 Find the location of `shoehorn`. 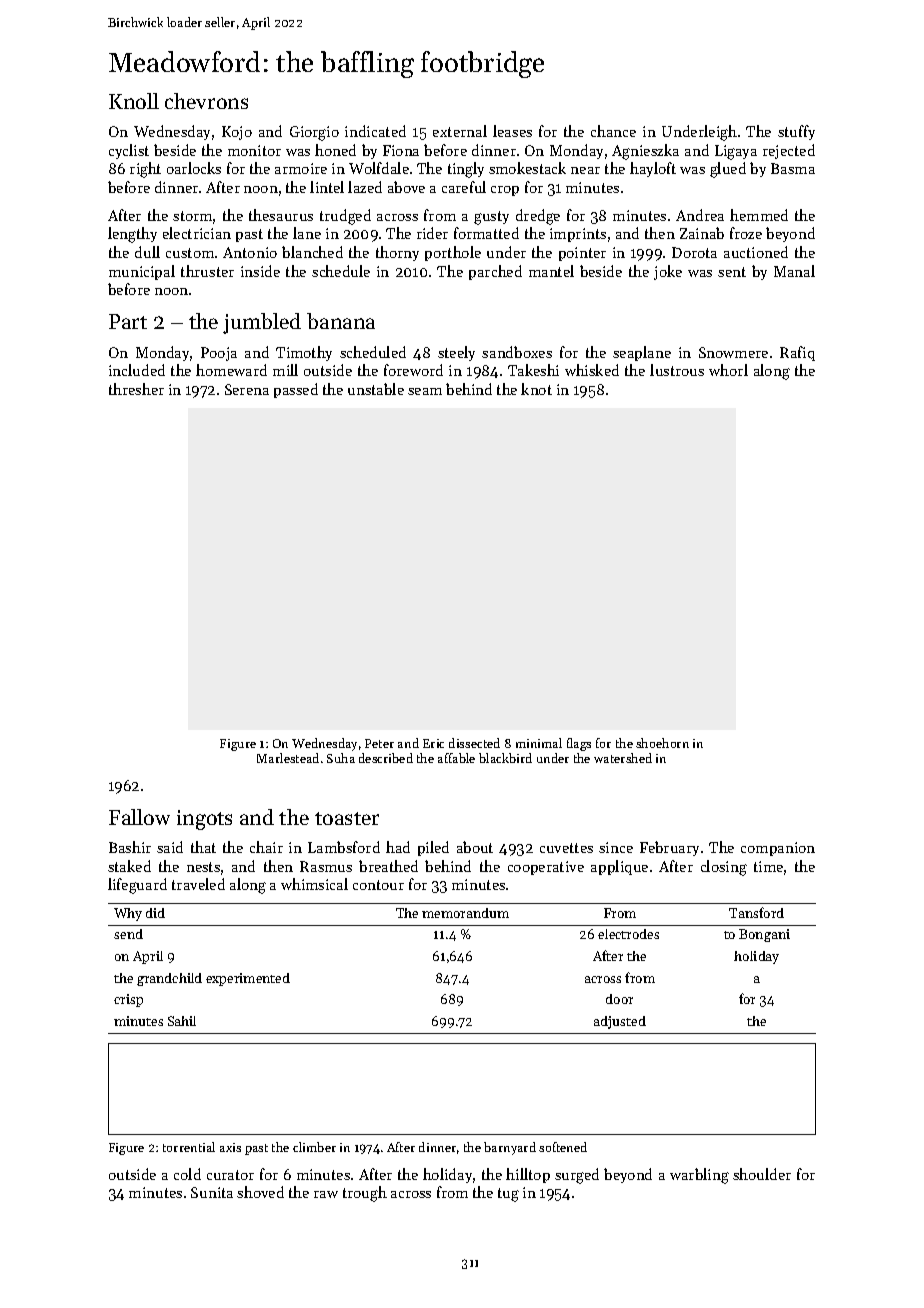

shoehorn is located at coordinates (662, 743).
